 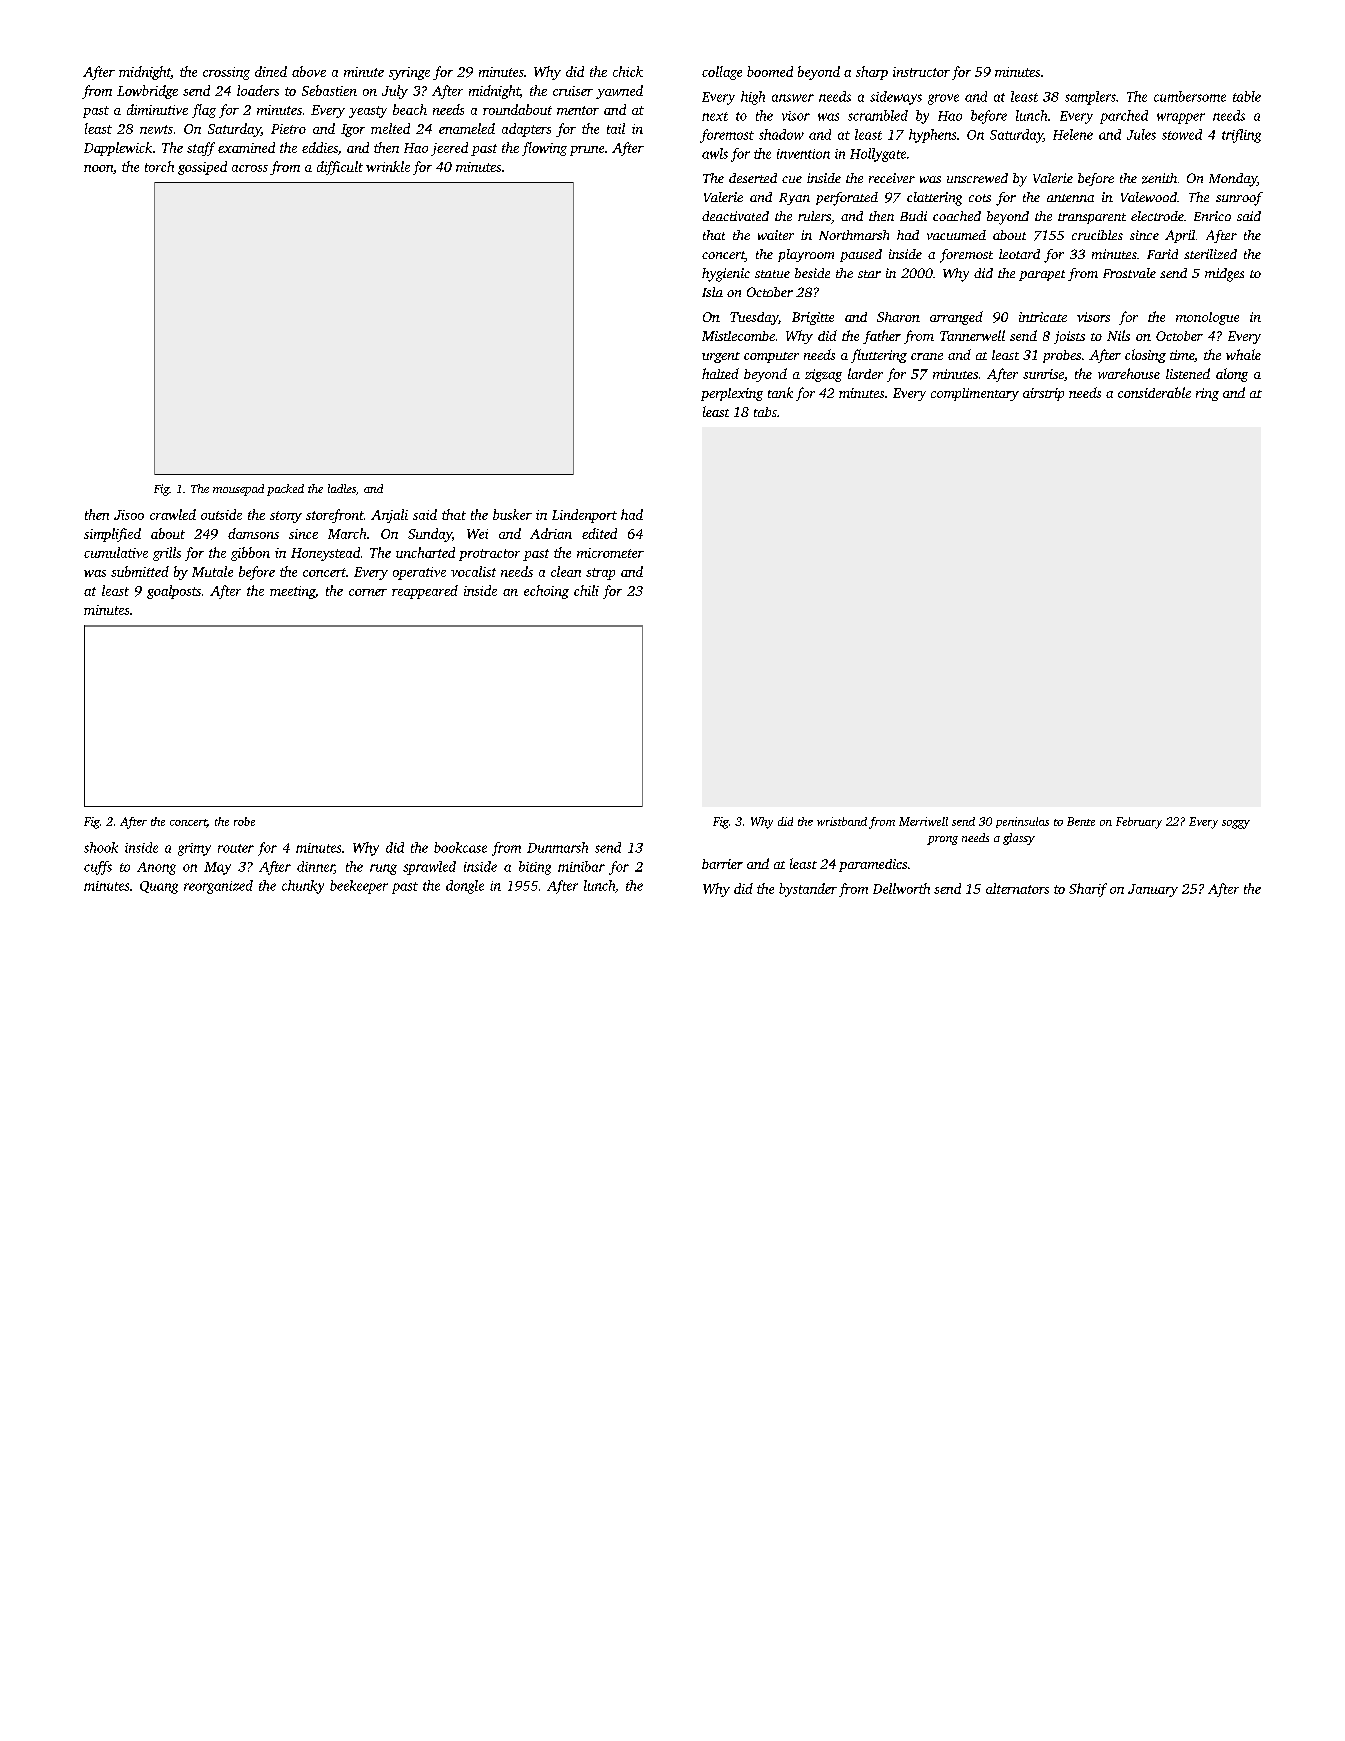 What do you see at coordinates (557, 847) in the document?
I see `Dunmarsh` at bounding box center [557, 847].
